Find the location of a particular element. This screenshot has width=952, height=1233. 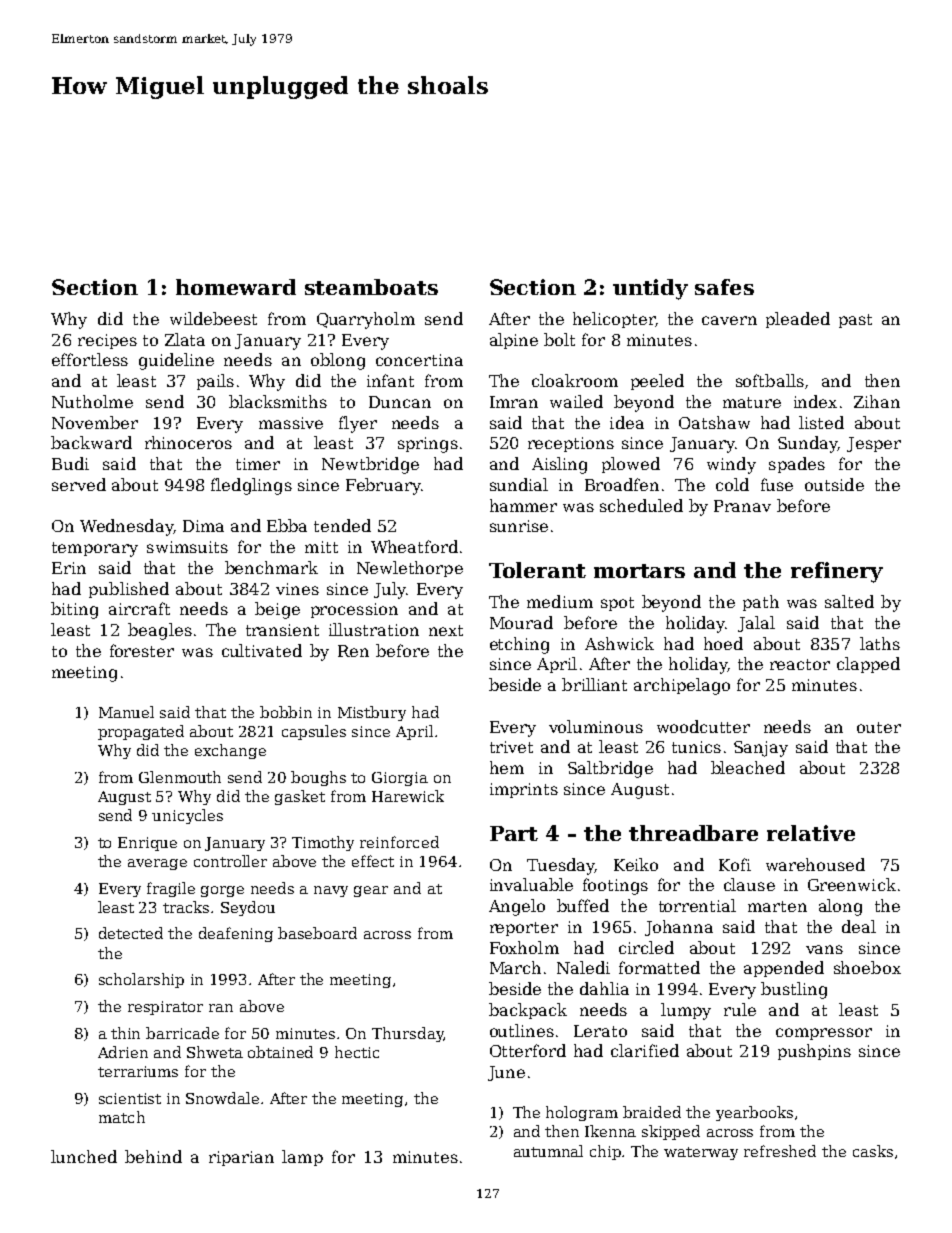

behind is located at coordinates (153, 1156).
